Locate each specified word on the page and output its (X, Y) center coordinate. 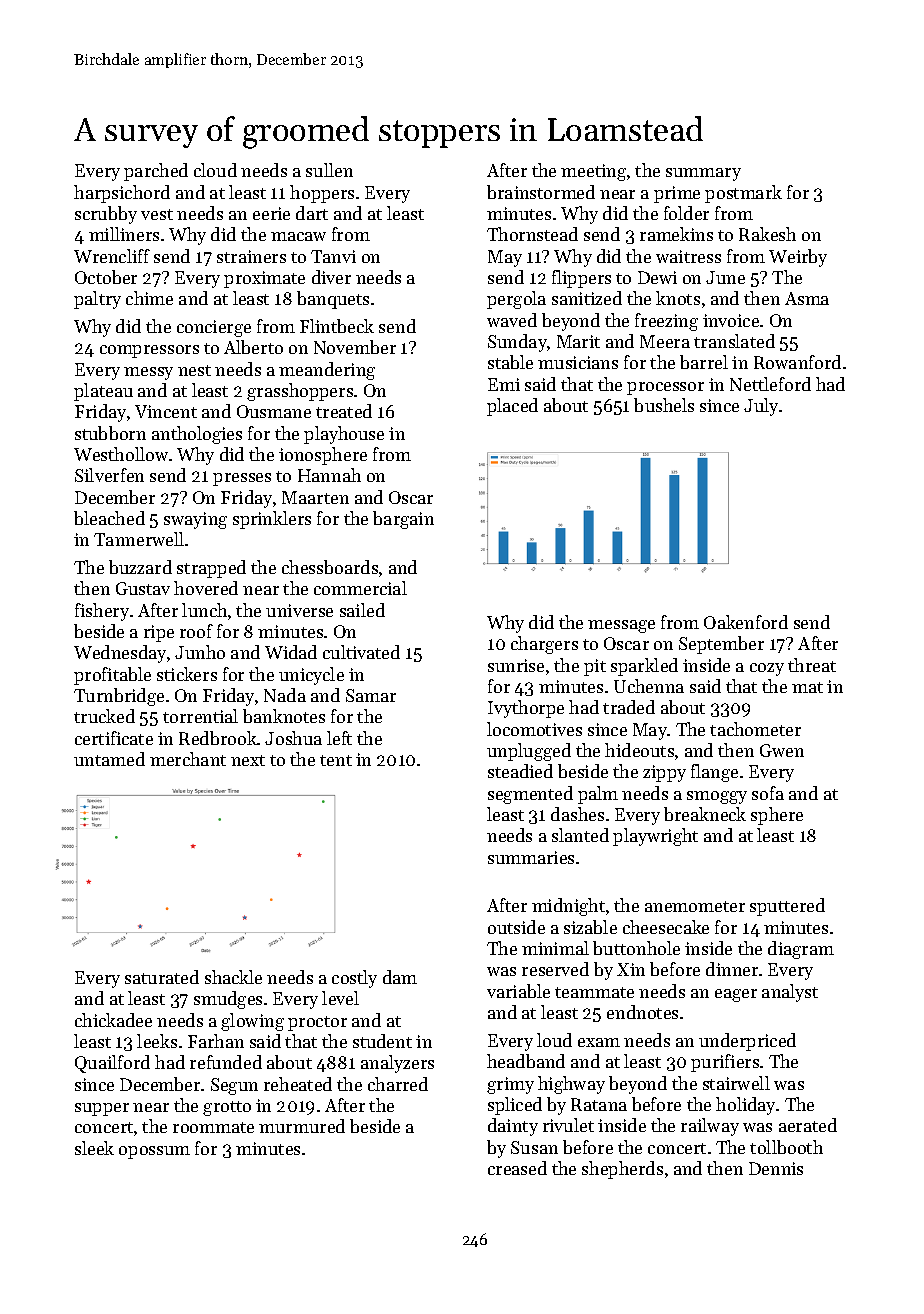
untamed (109, 759)
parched (156, 172)
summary (703, 174)
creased (517, 1168)
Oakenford (746, 622)
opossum (154, 1152)
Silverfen (109, 475)
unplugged (529, 752)
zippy (664, 773)
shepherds (622, 1170)
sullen (329, 170)
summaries (531, 857)
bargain (403, 520)
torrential (200, 716)
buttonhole (636, 948)
